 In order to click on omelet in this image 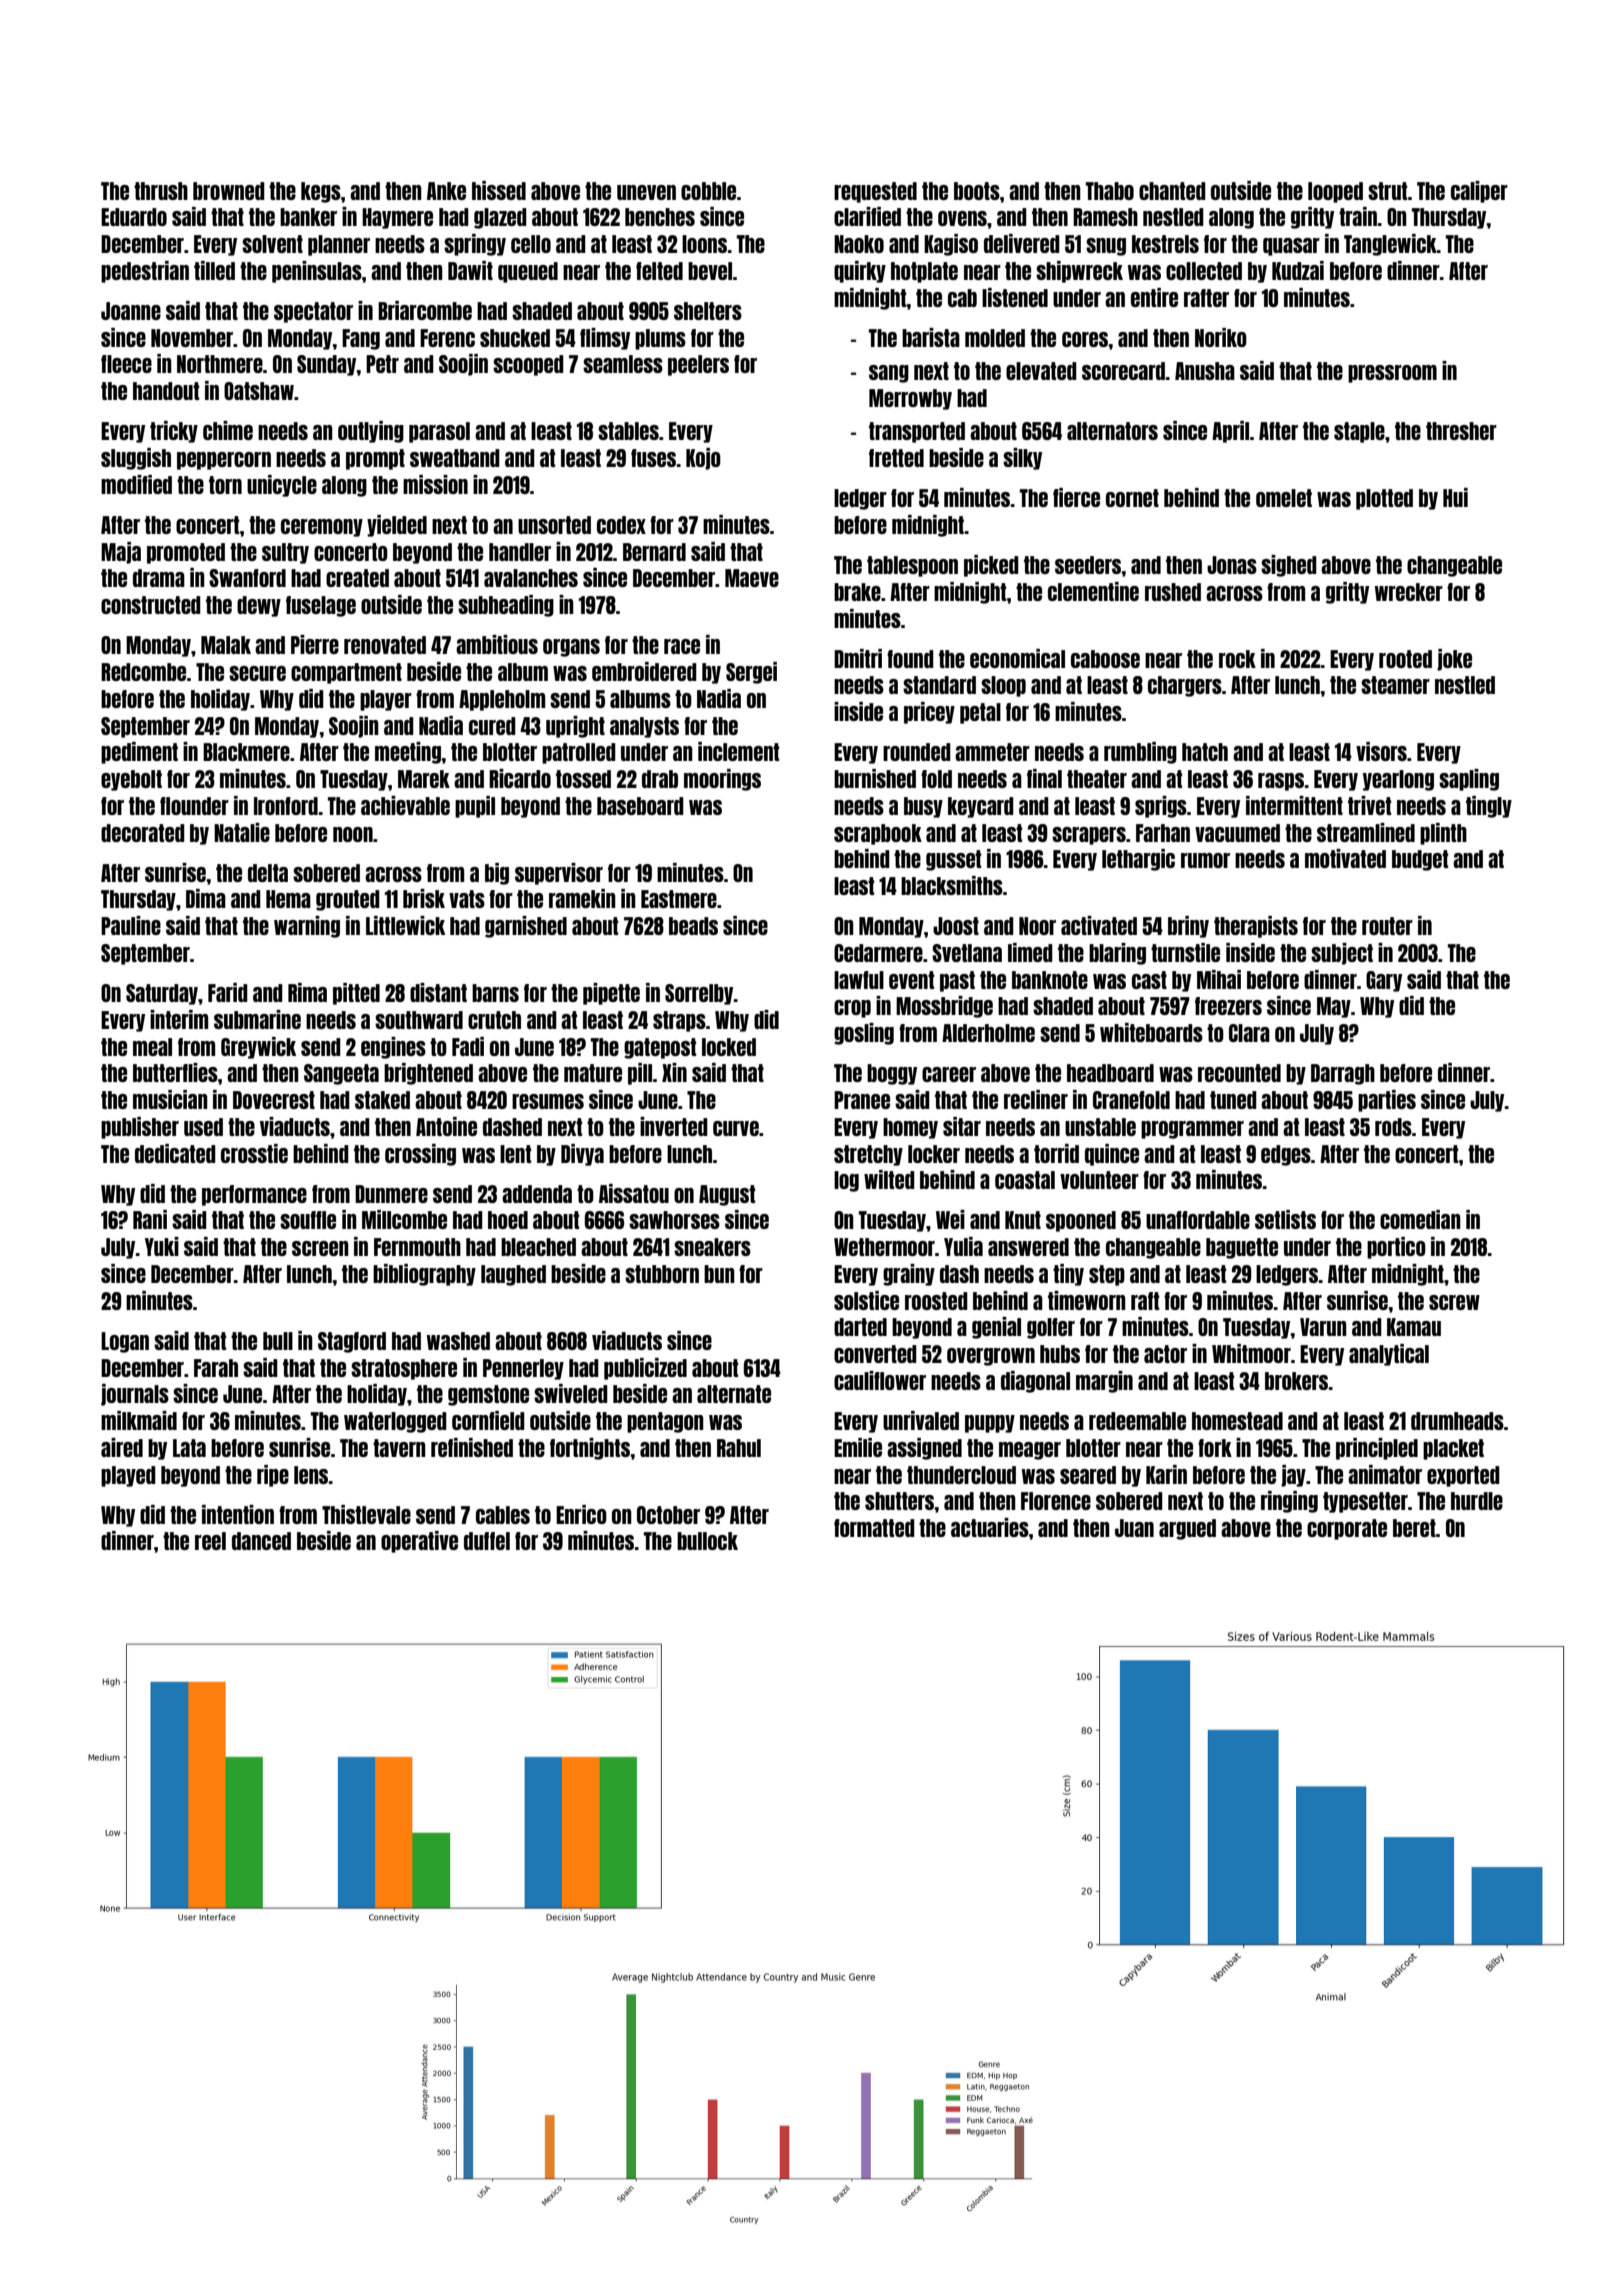, I will do `click(1284, 498)`.
